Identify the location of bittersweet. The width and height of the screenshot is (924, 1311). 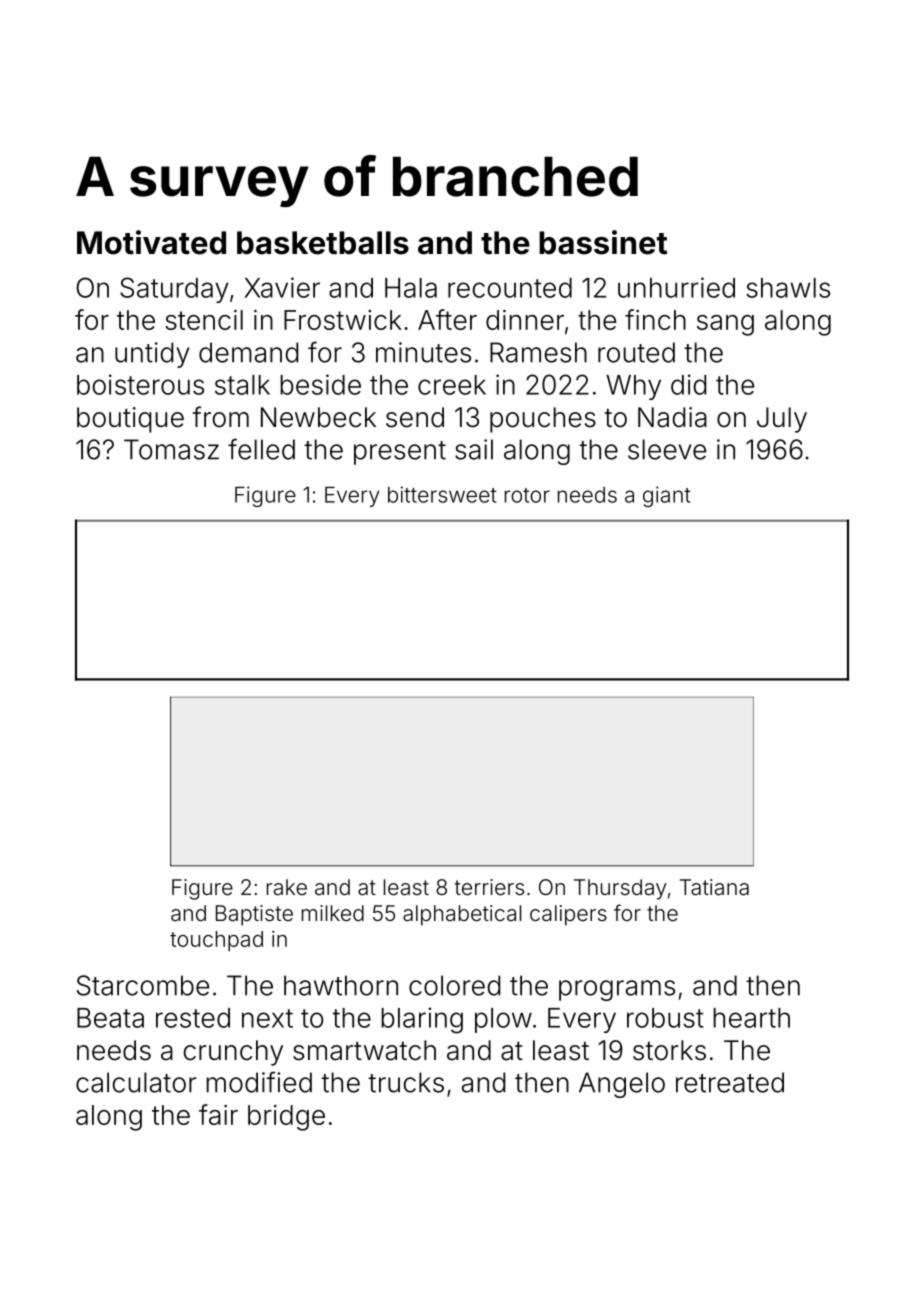
(442, 494).
